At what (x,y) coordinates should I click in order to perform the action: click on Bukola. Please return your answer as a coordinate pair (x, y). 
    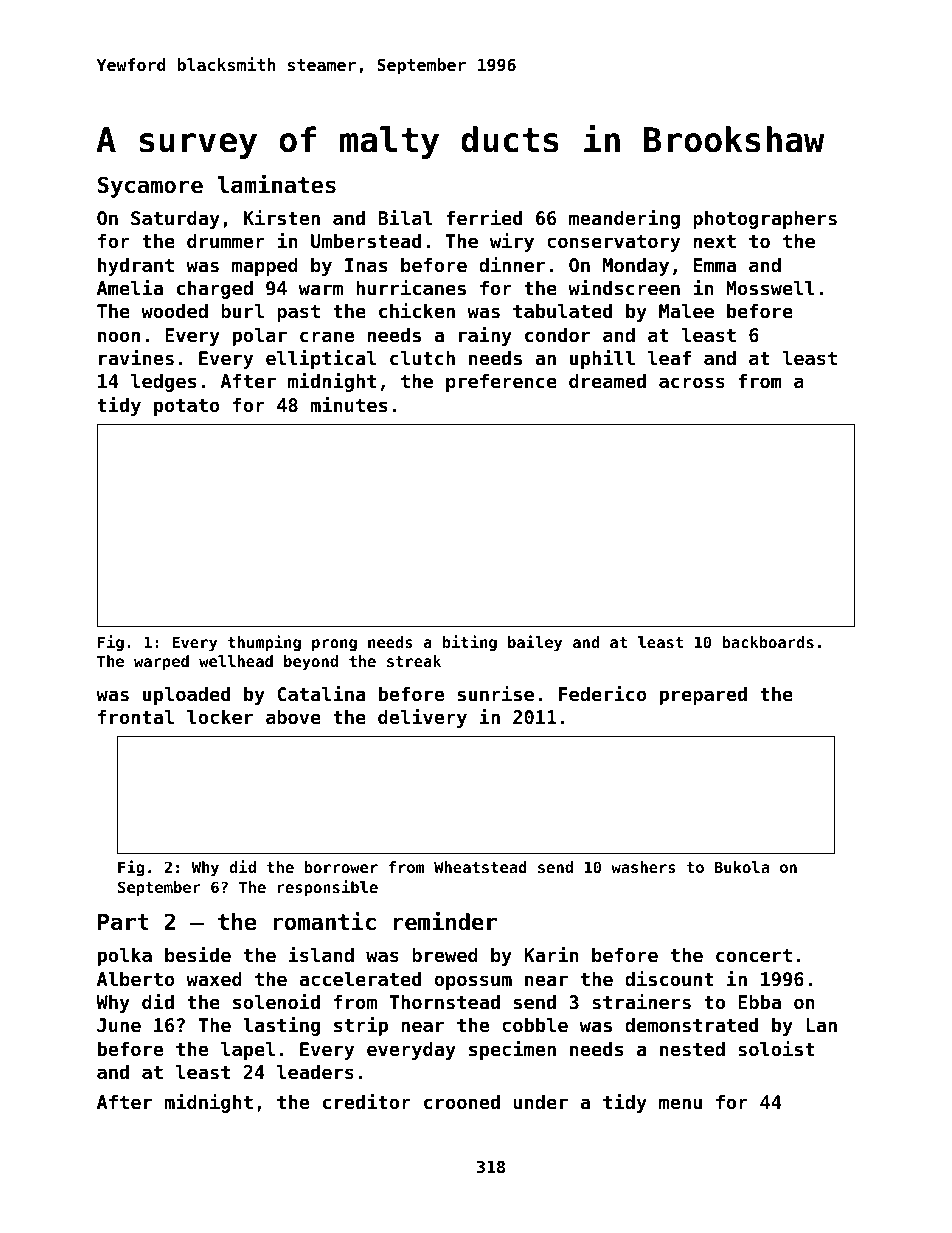
    Looking at the image, I should click on (742, 867).
